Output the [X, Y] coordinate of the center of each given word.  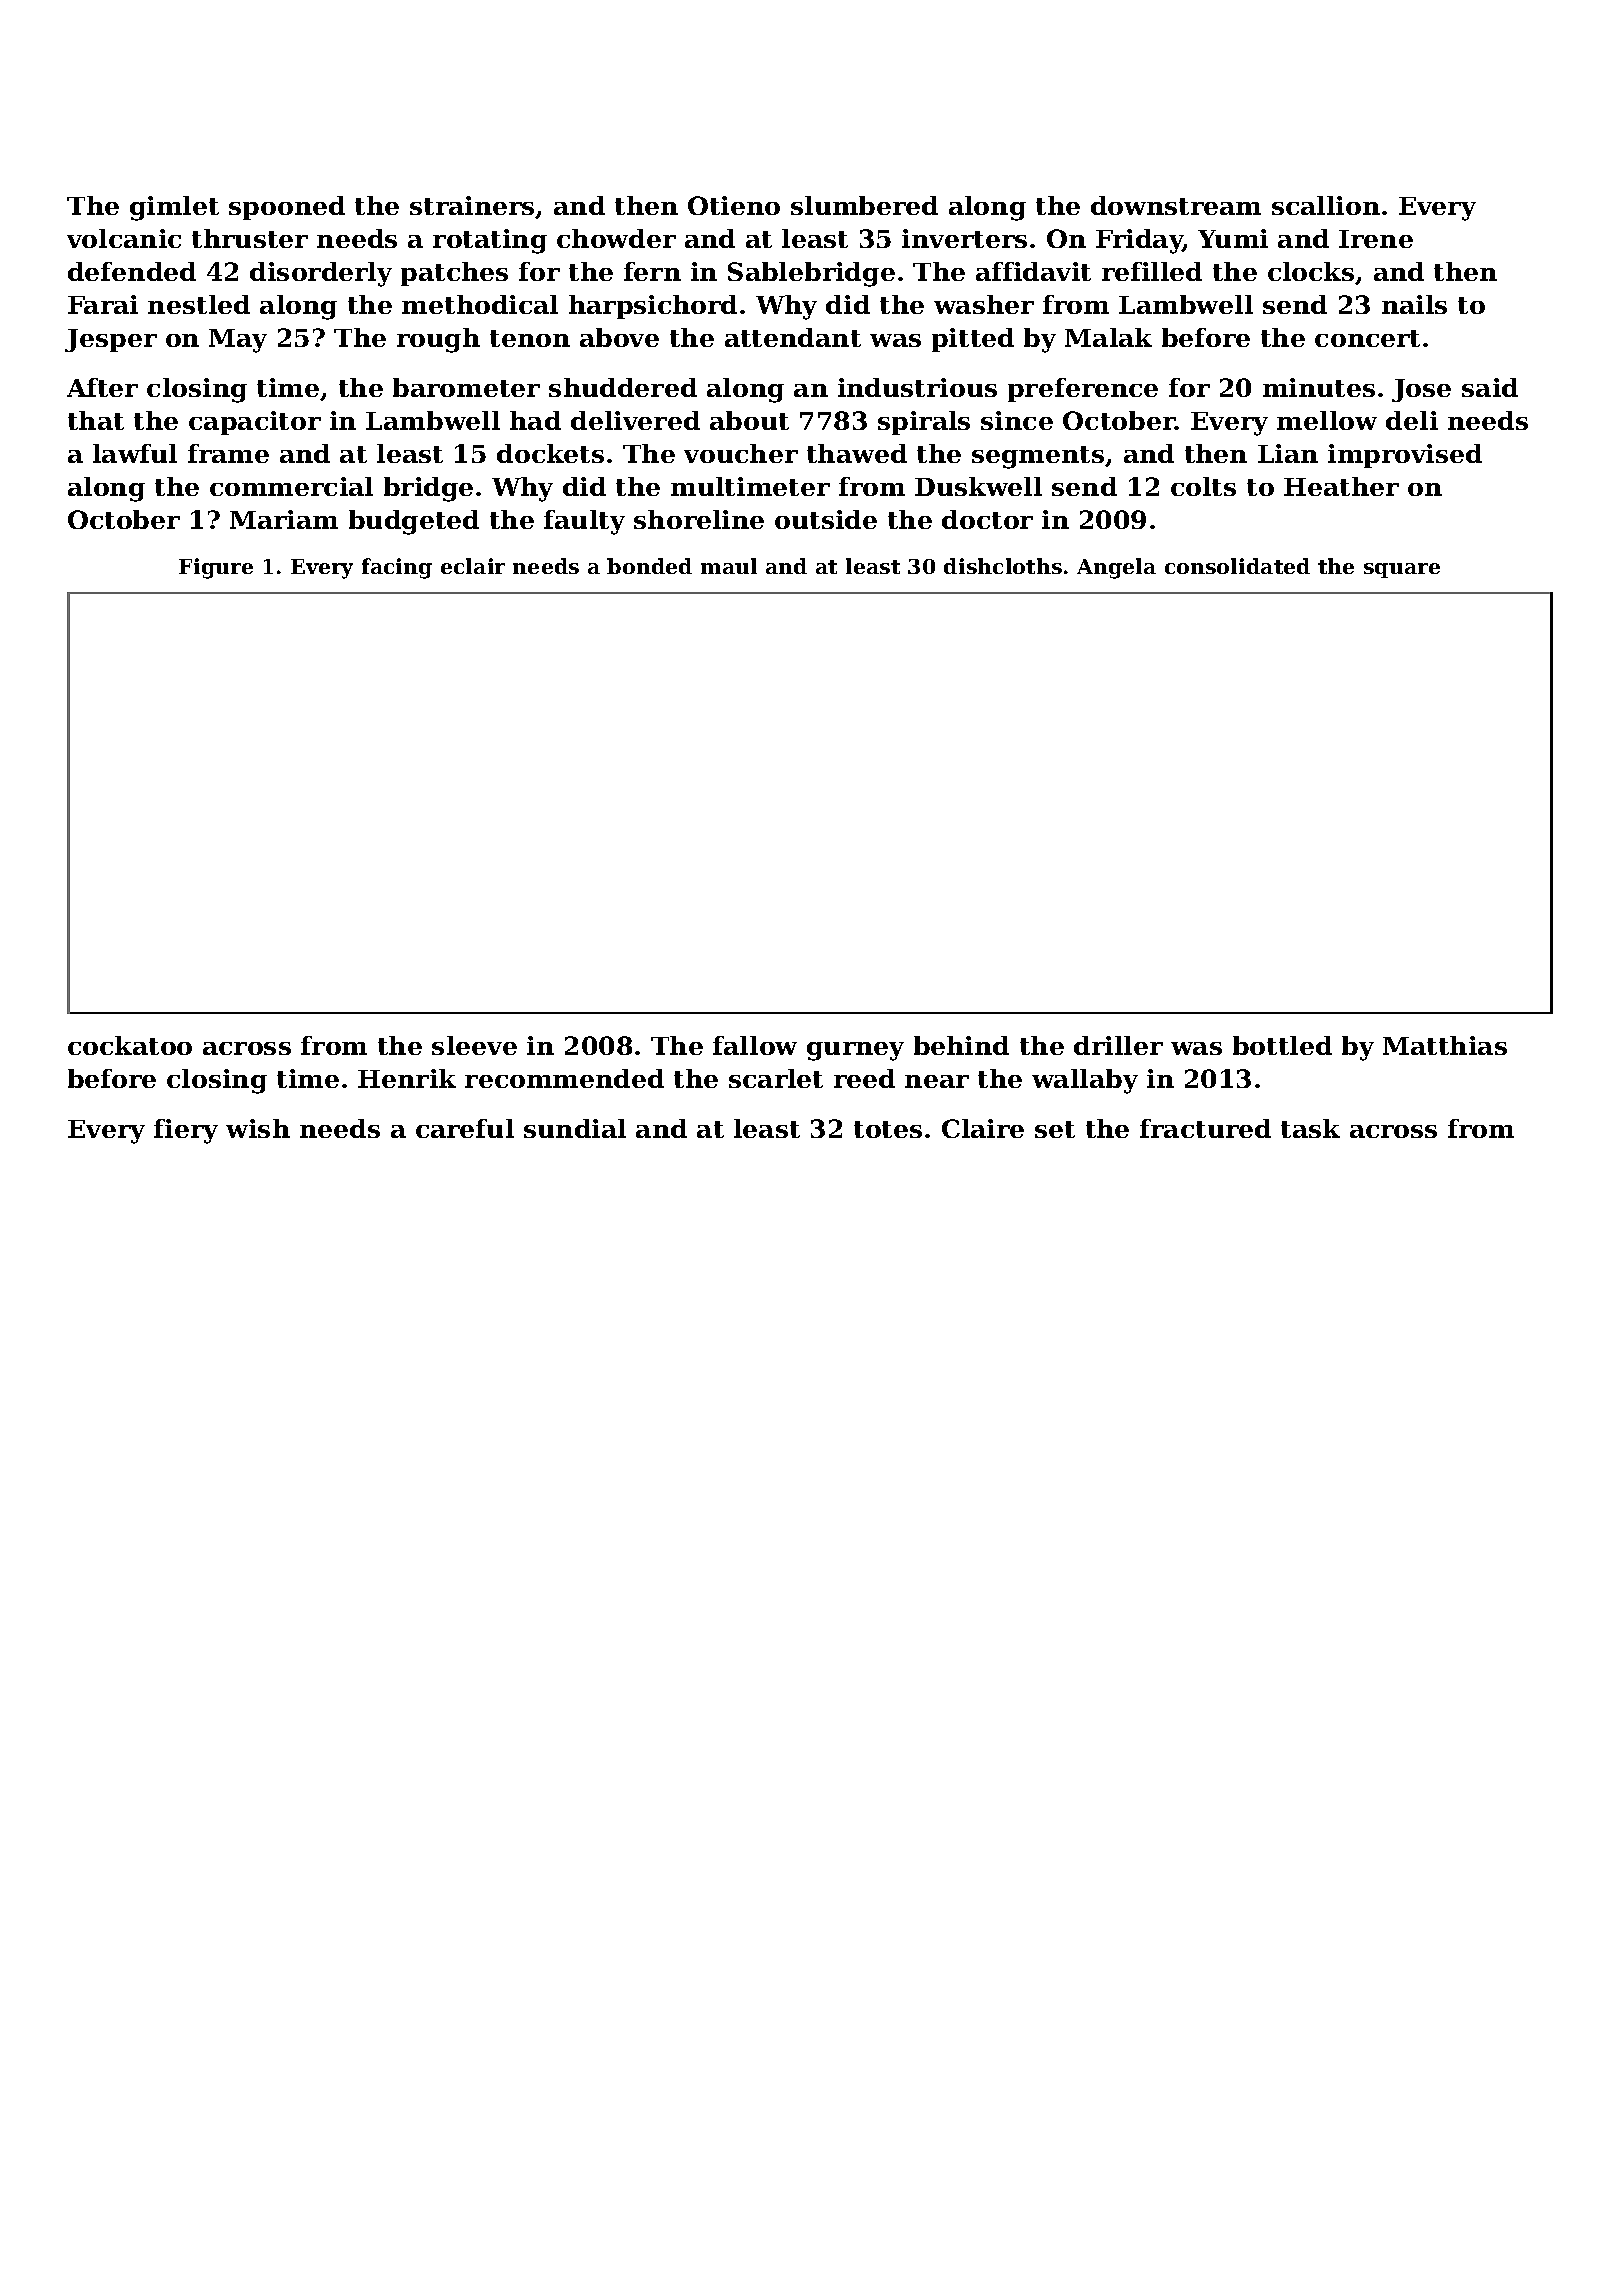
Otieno [734, 205]
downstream [1176, 205]
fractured [1205, 1128]
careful [465, 1128]
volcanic [124, 238]
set [1055, 1129]
